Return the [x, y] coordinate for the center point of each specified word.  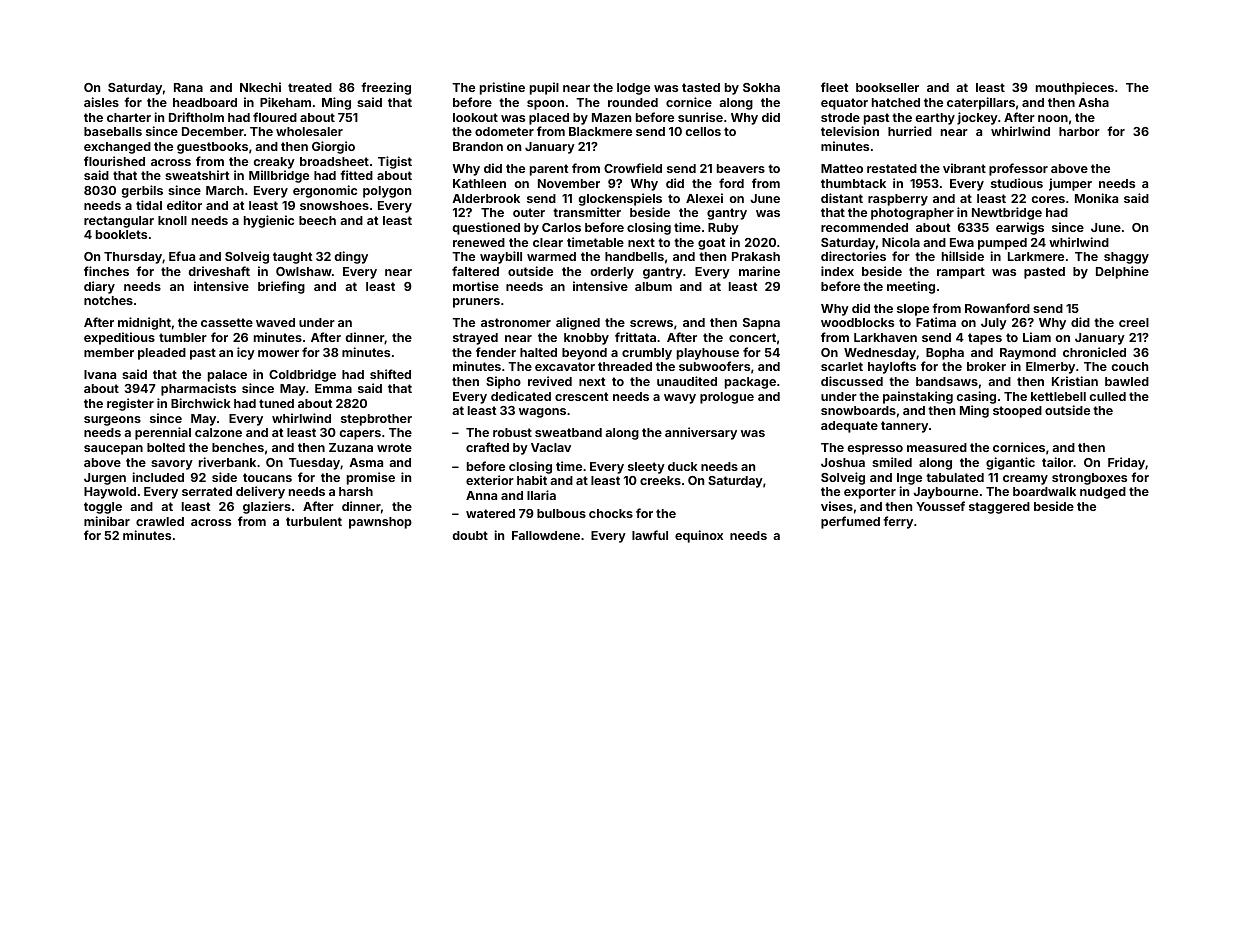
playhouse [708, 354]
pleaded [162, 354]
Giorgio [333, 147]
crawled [160, 521]
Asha [1093, 102]
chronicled [1094, 352]
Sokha [761, 87]
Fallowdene [546, 535]
